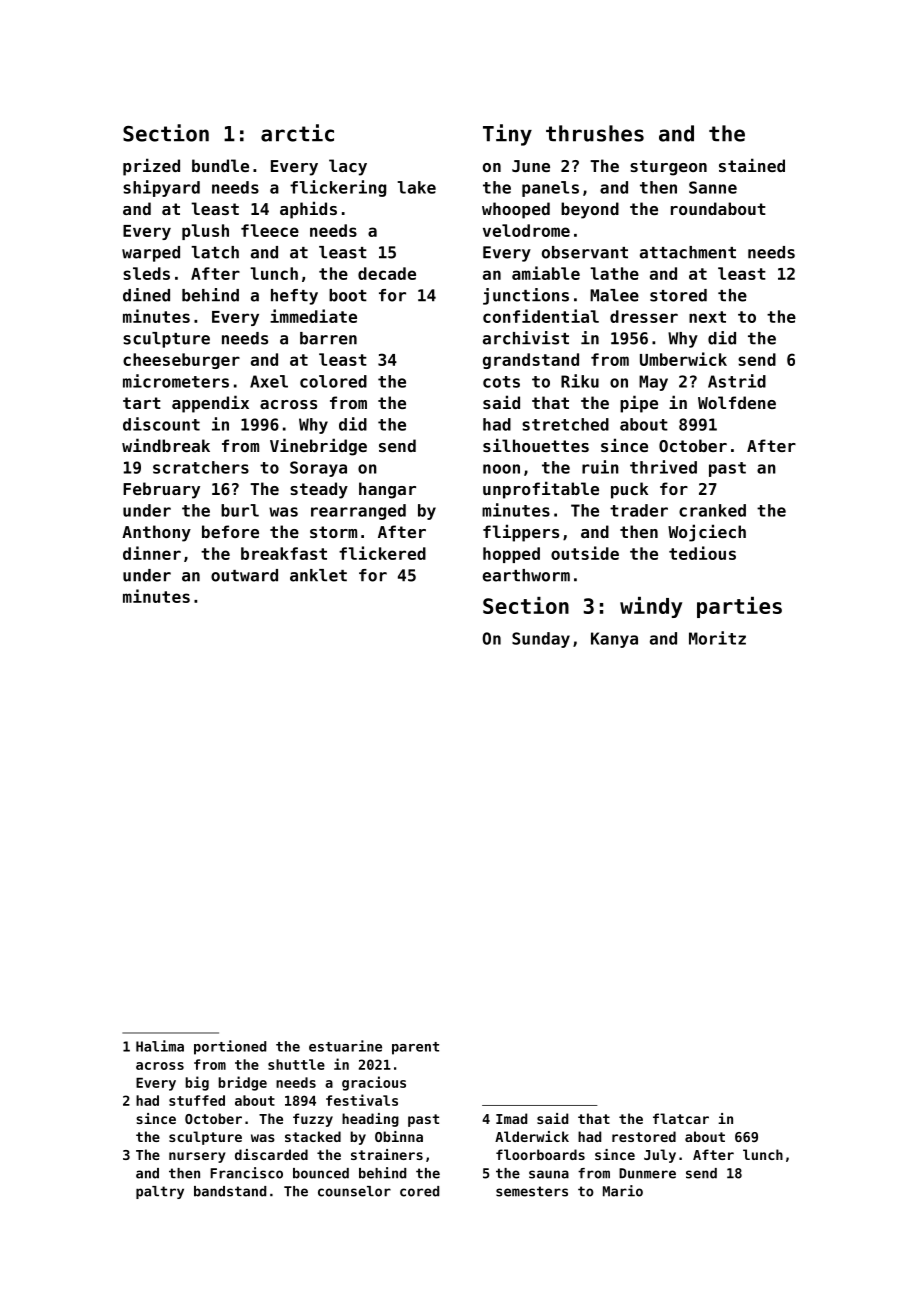 The image size is (924, 1308). What do you see at coordinates (345, 1046) in the image?
I see `estuarine` at bounding box center [345, 1046].
